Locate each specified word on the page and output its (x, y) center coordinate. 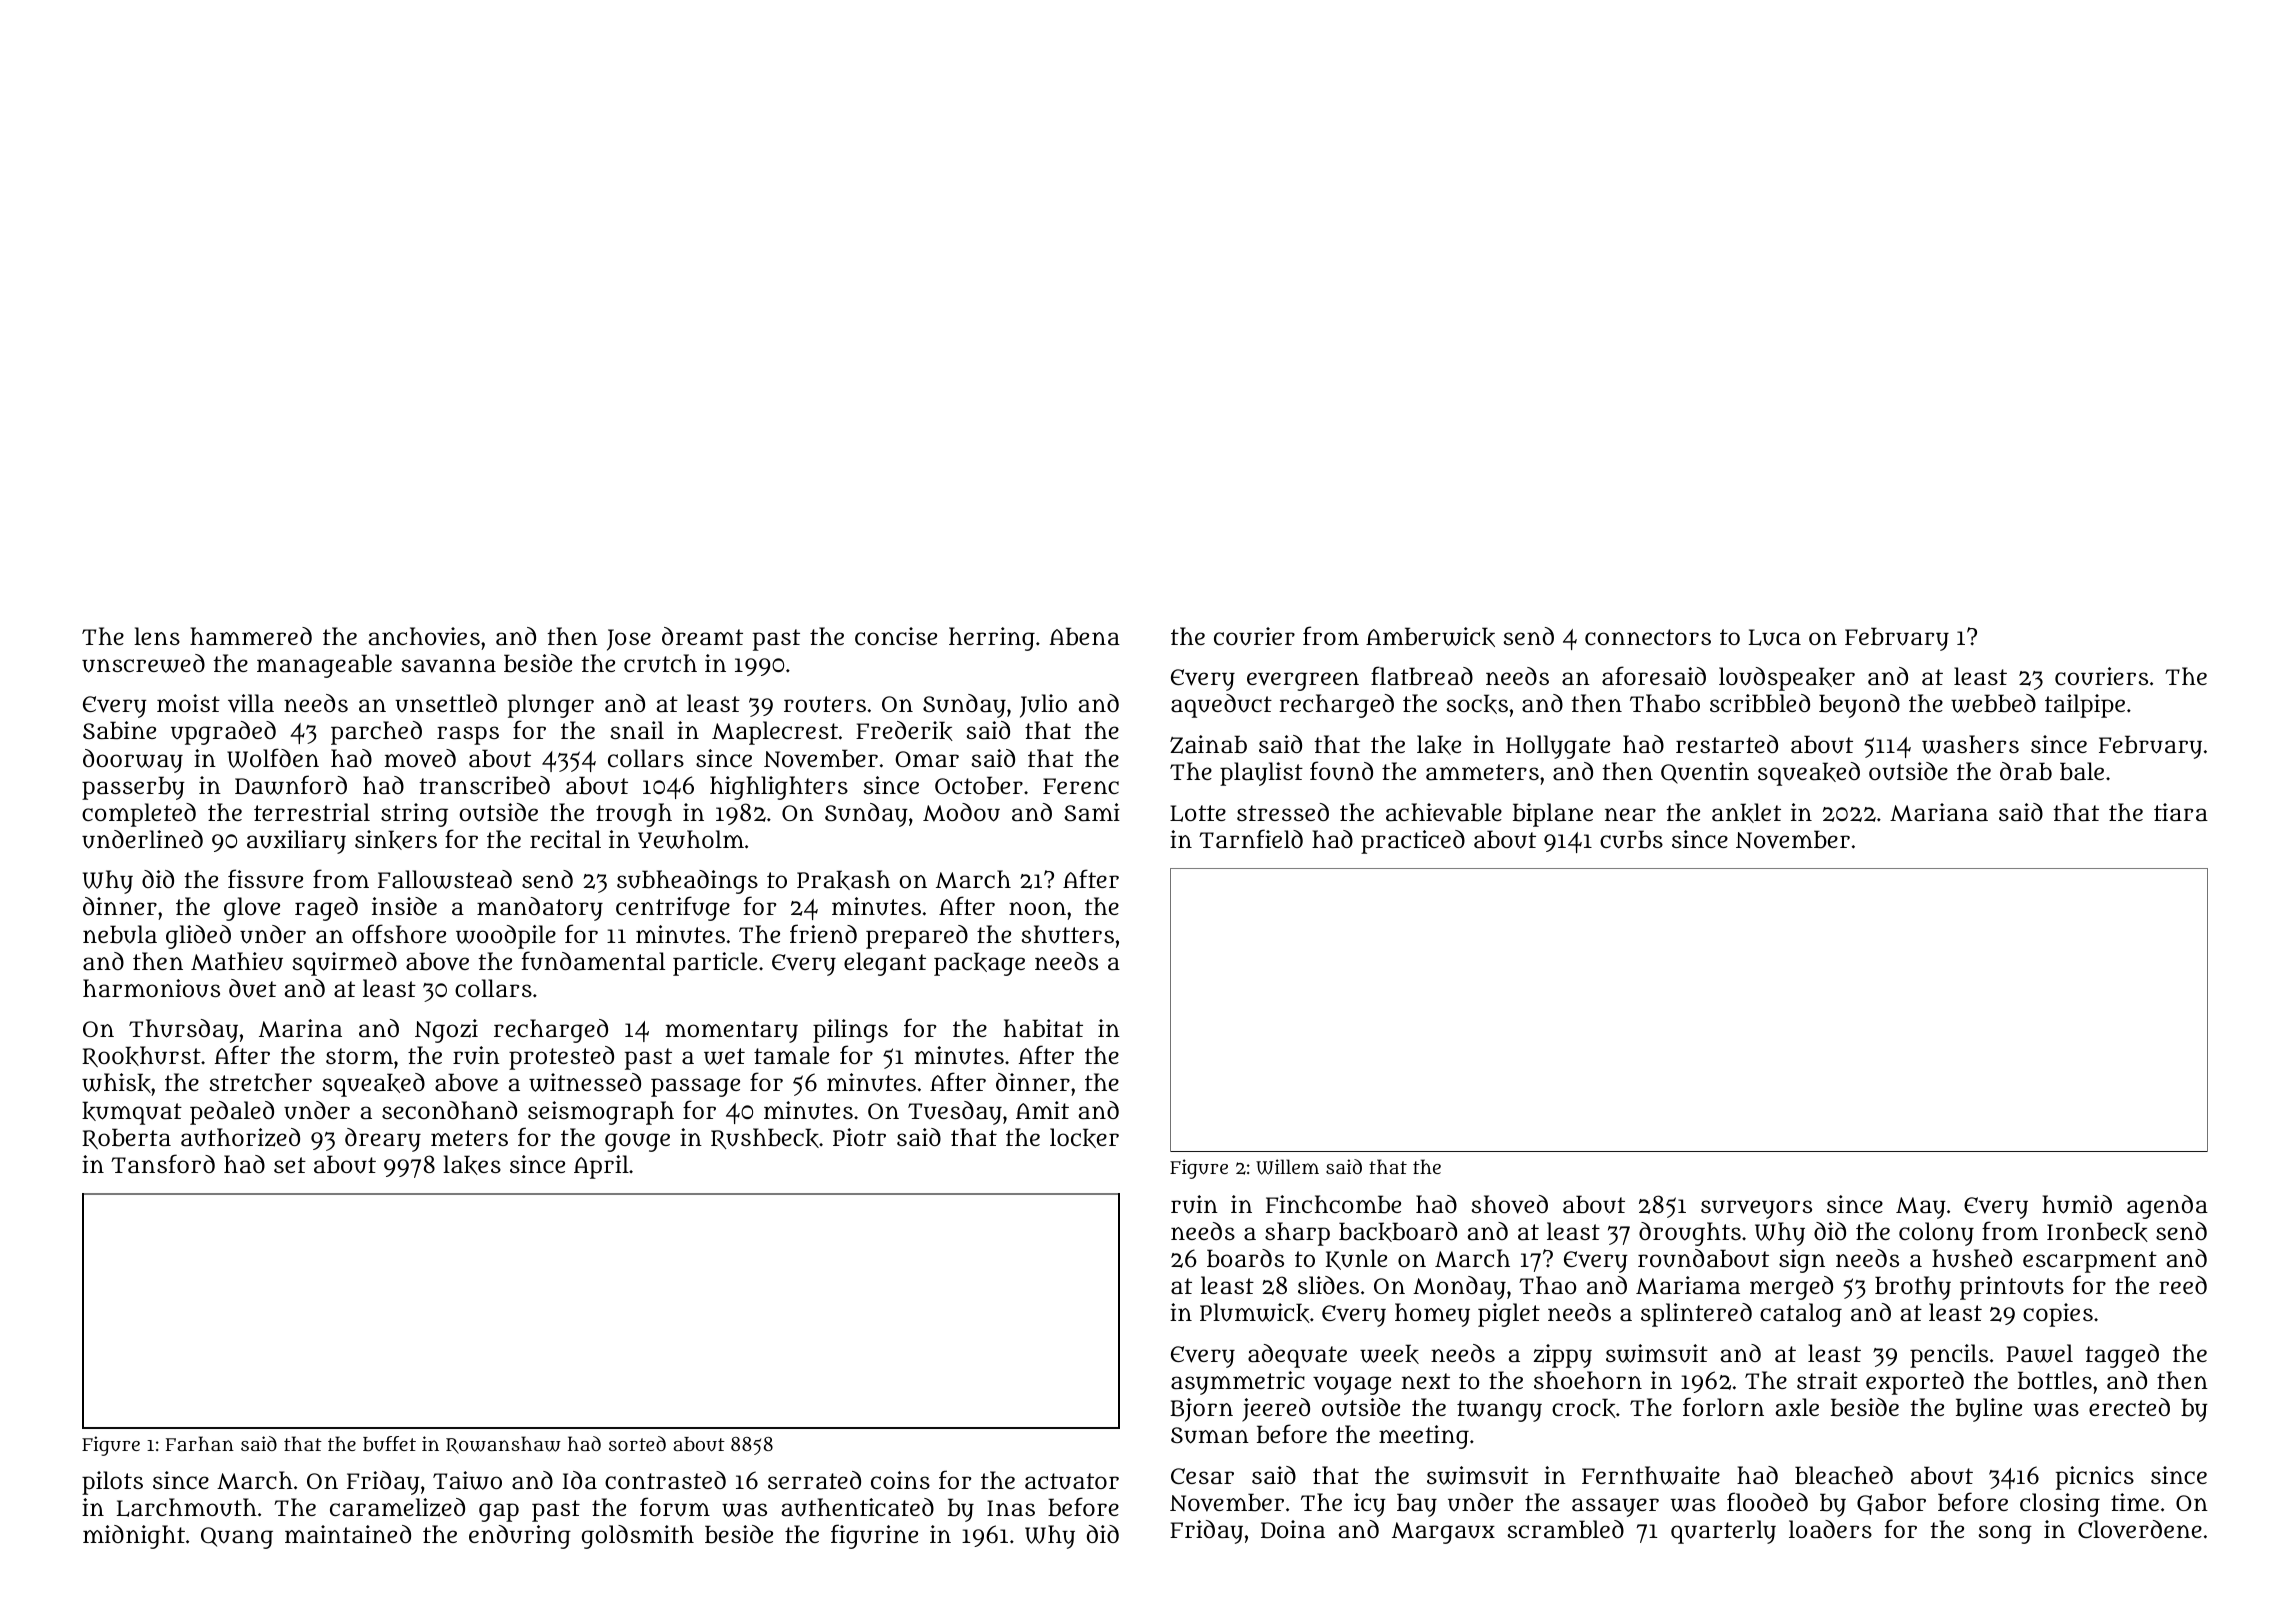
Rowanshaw (503, 1445)
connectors (1648, 637)
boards (1245, 1258)
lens (157, 636)
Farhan (200, 1443)
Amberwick (1430, 637)
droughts (1690, 1234)
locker (1084, 1138)
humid (2077, 1204)
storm (359, 1056)
